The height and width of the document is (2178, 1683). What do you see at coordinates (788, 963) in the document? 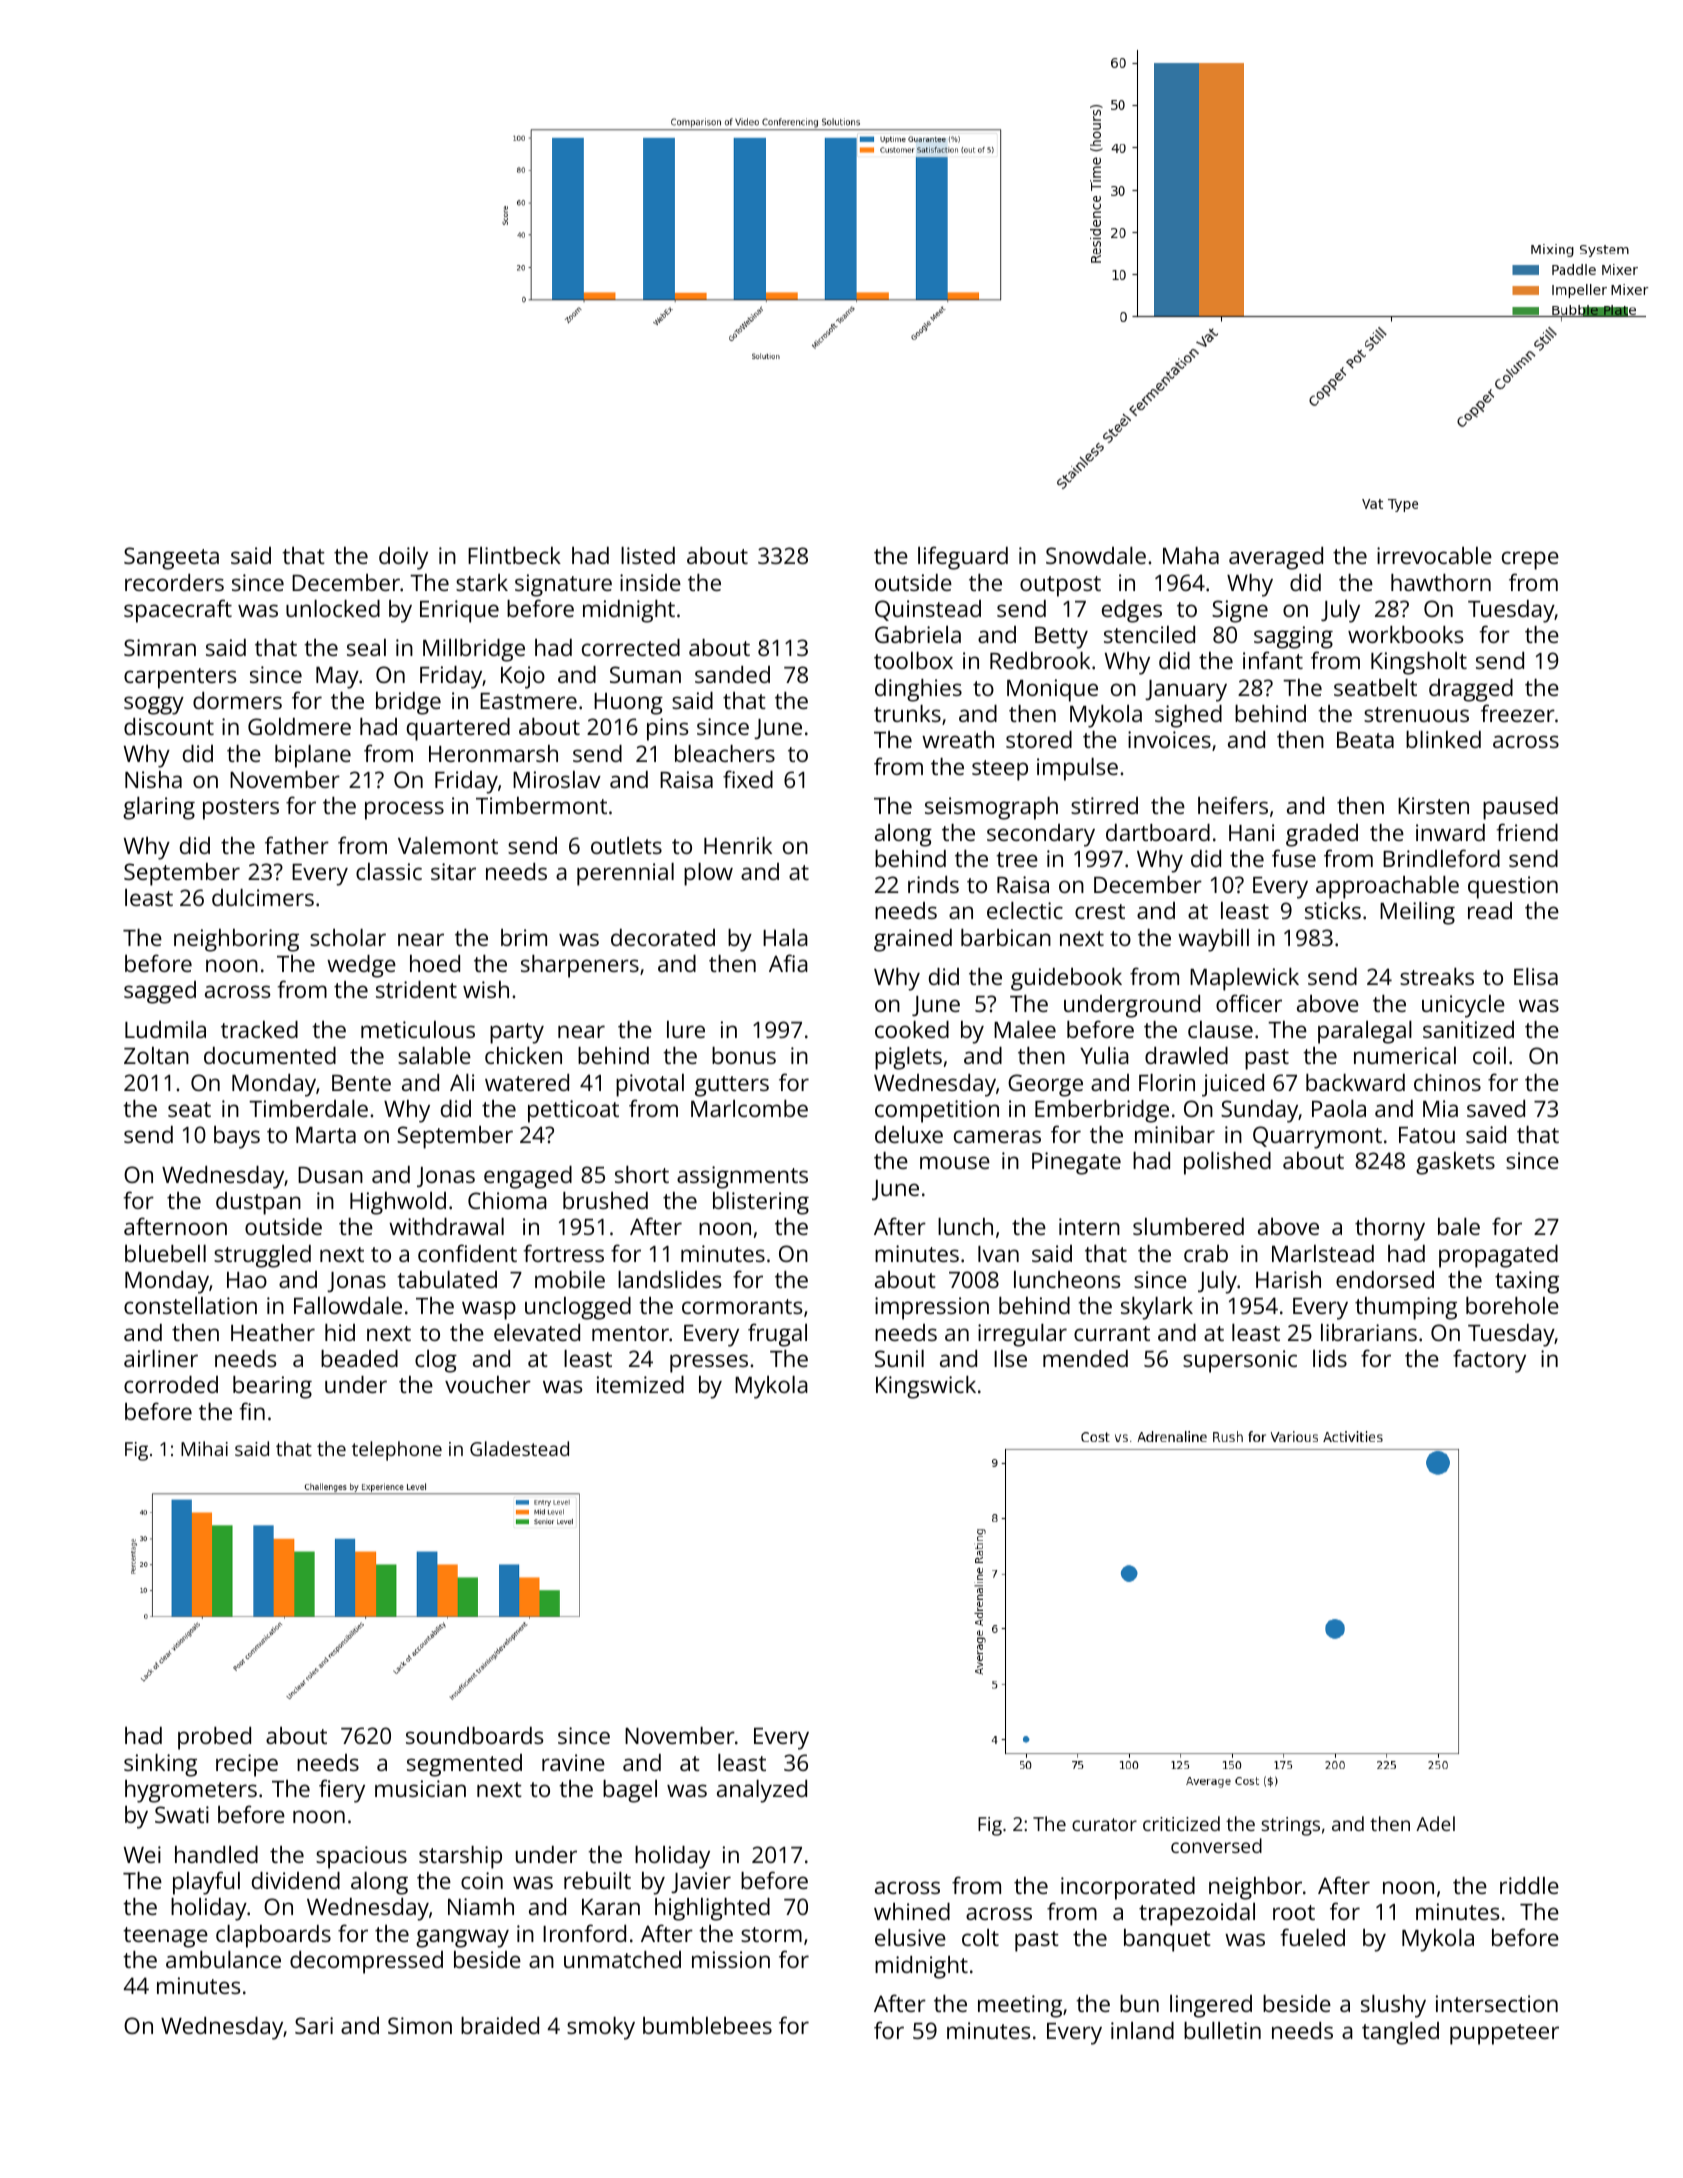
I see `Afia` at bounding box center [788, 963].
